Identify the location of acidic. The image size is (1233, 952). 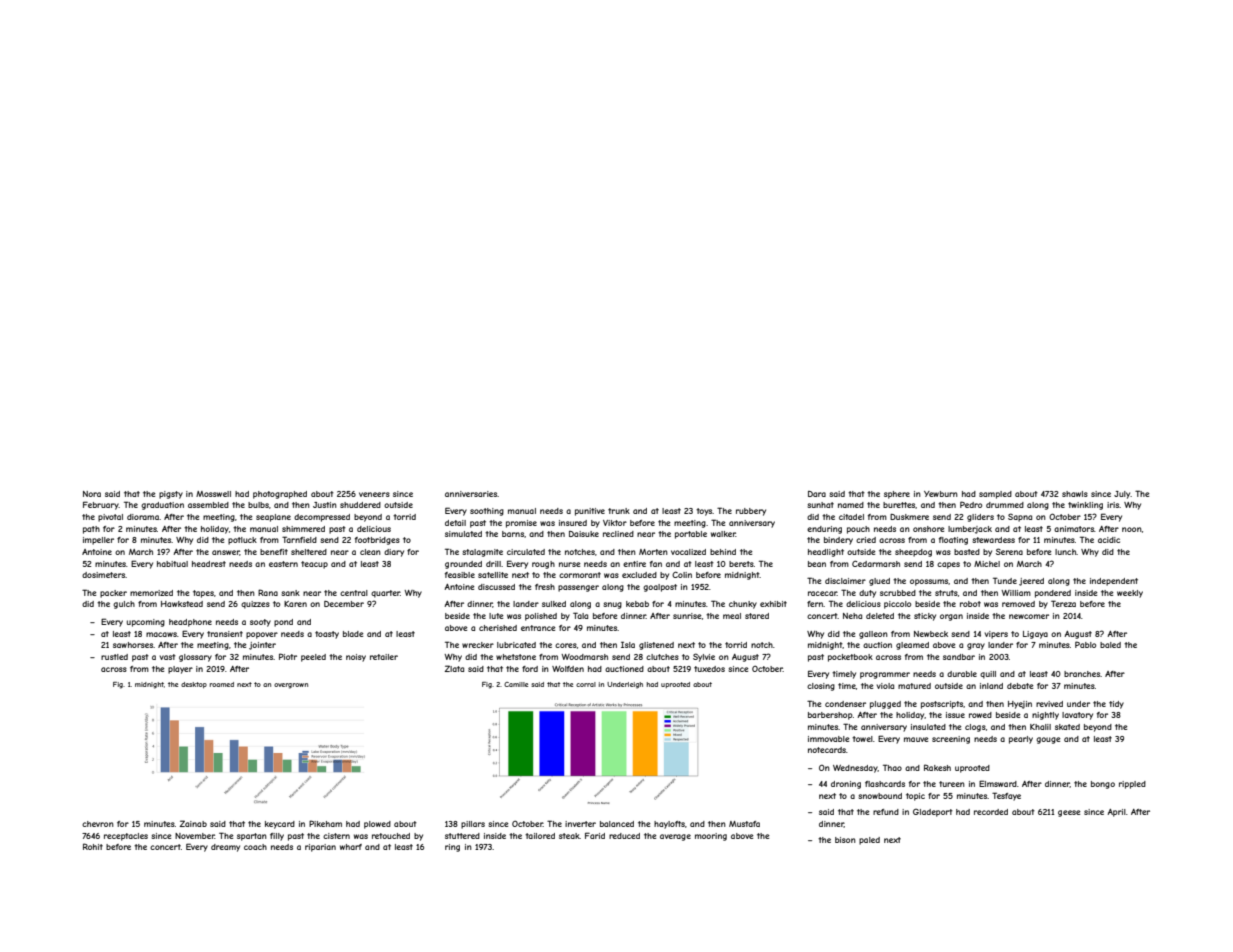
(1109, 540).
